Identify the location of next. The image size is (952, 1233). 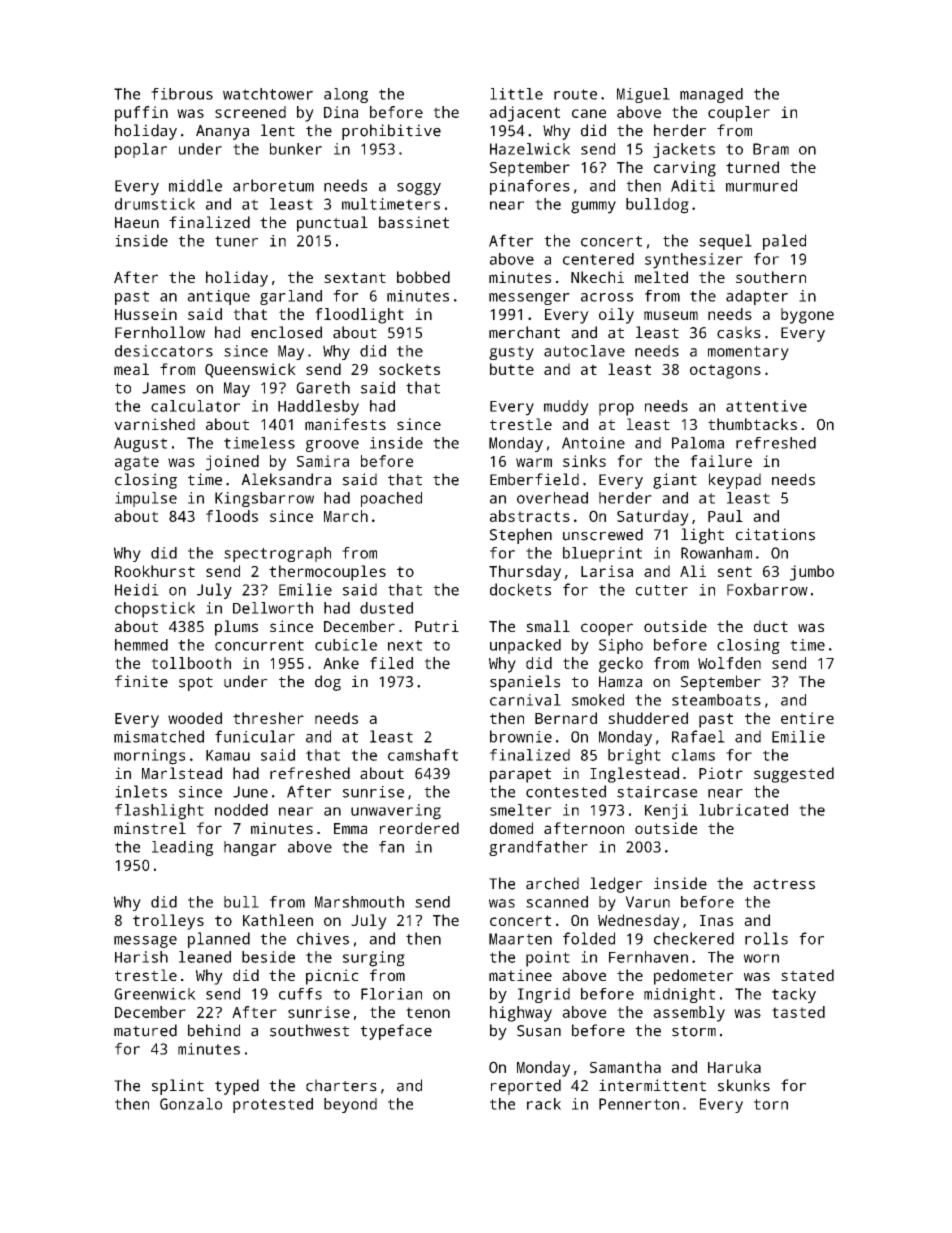
(405, 645).
